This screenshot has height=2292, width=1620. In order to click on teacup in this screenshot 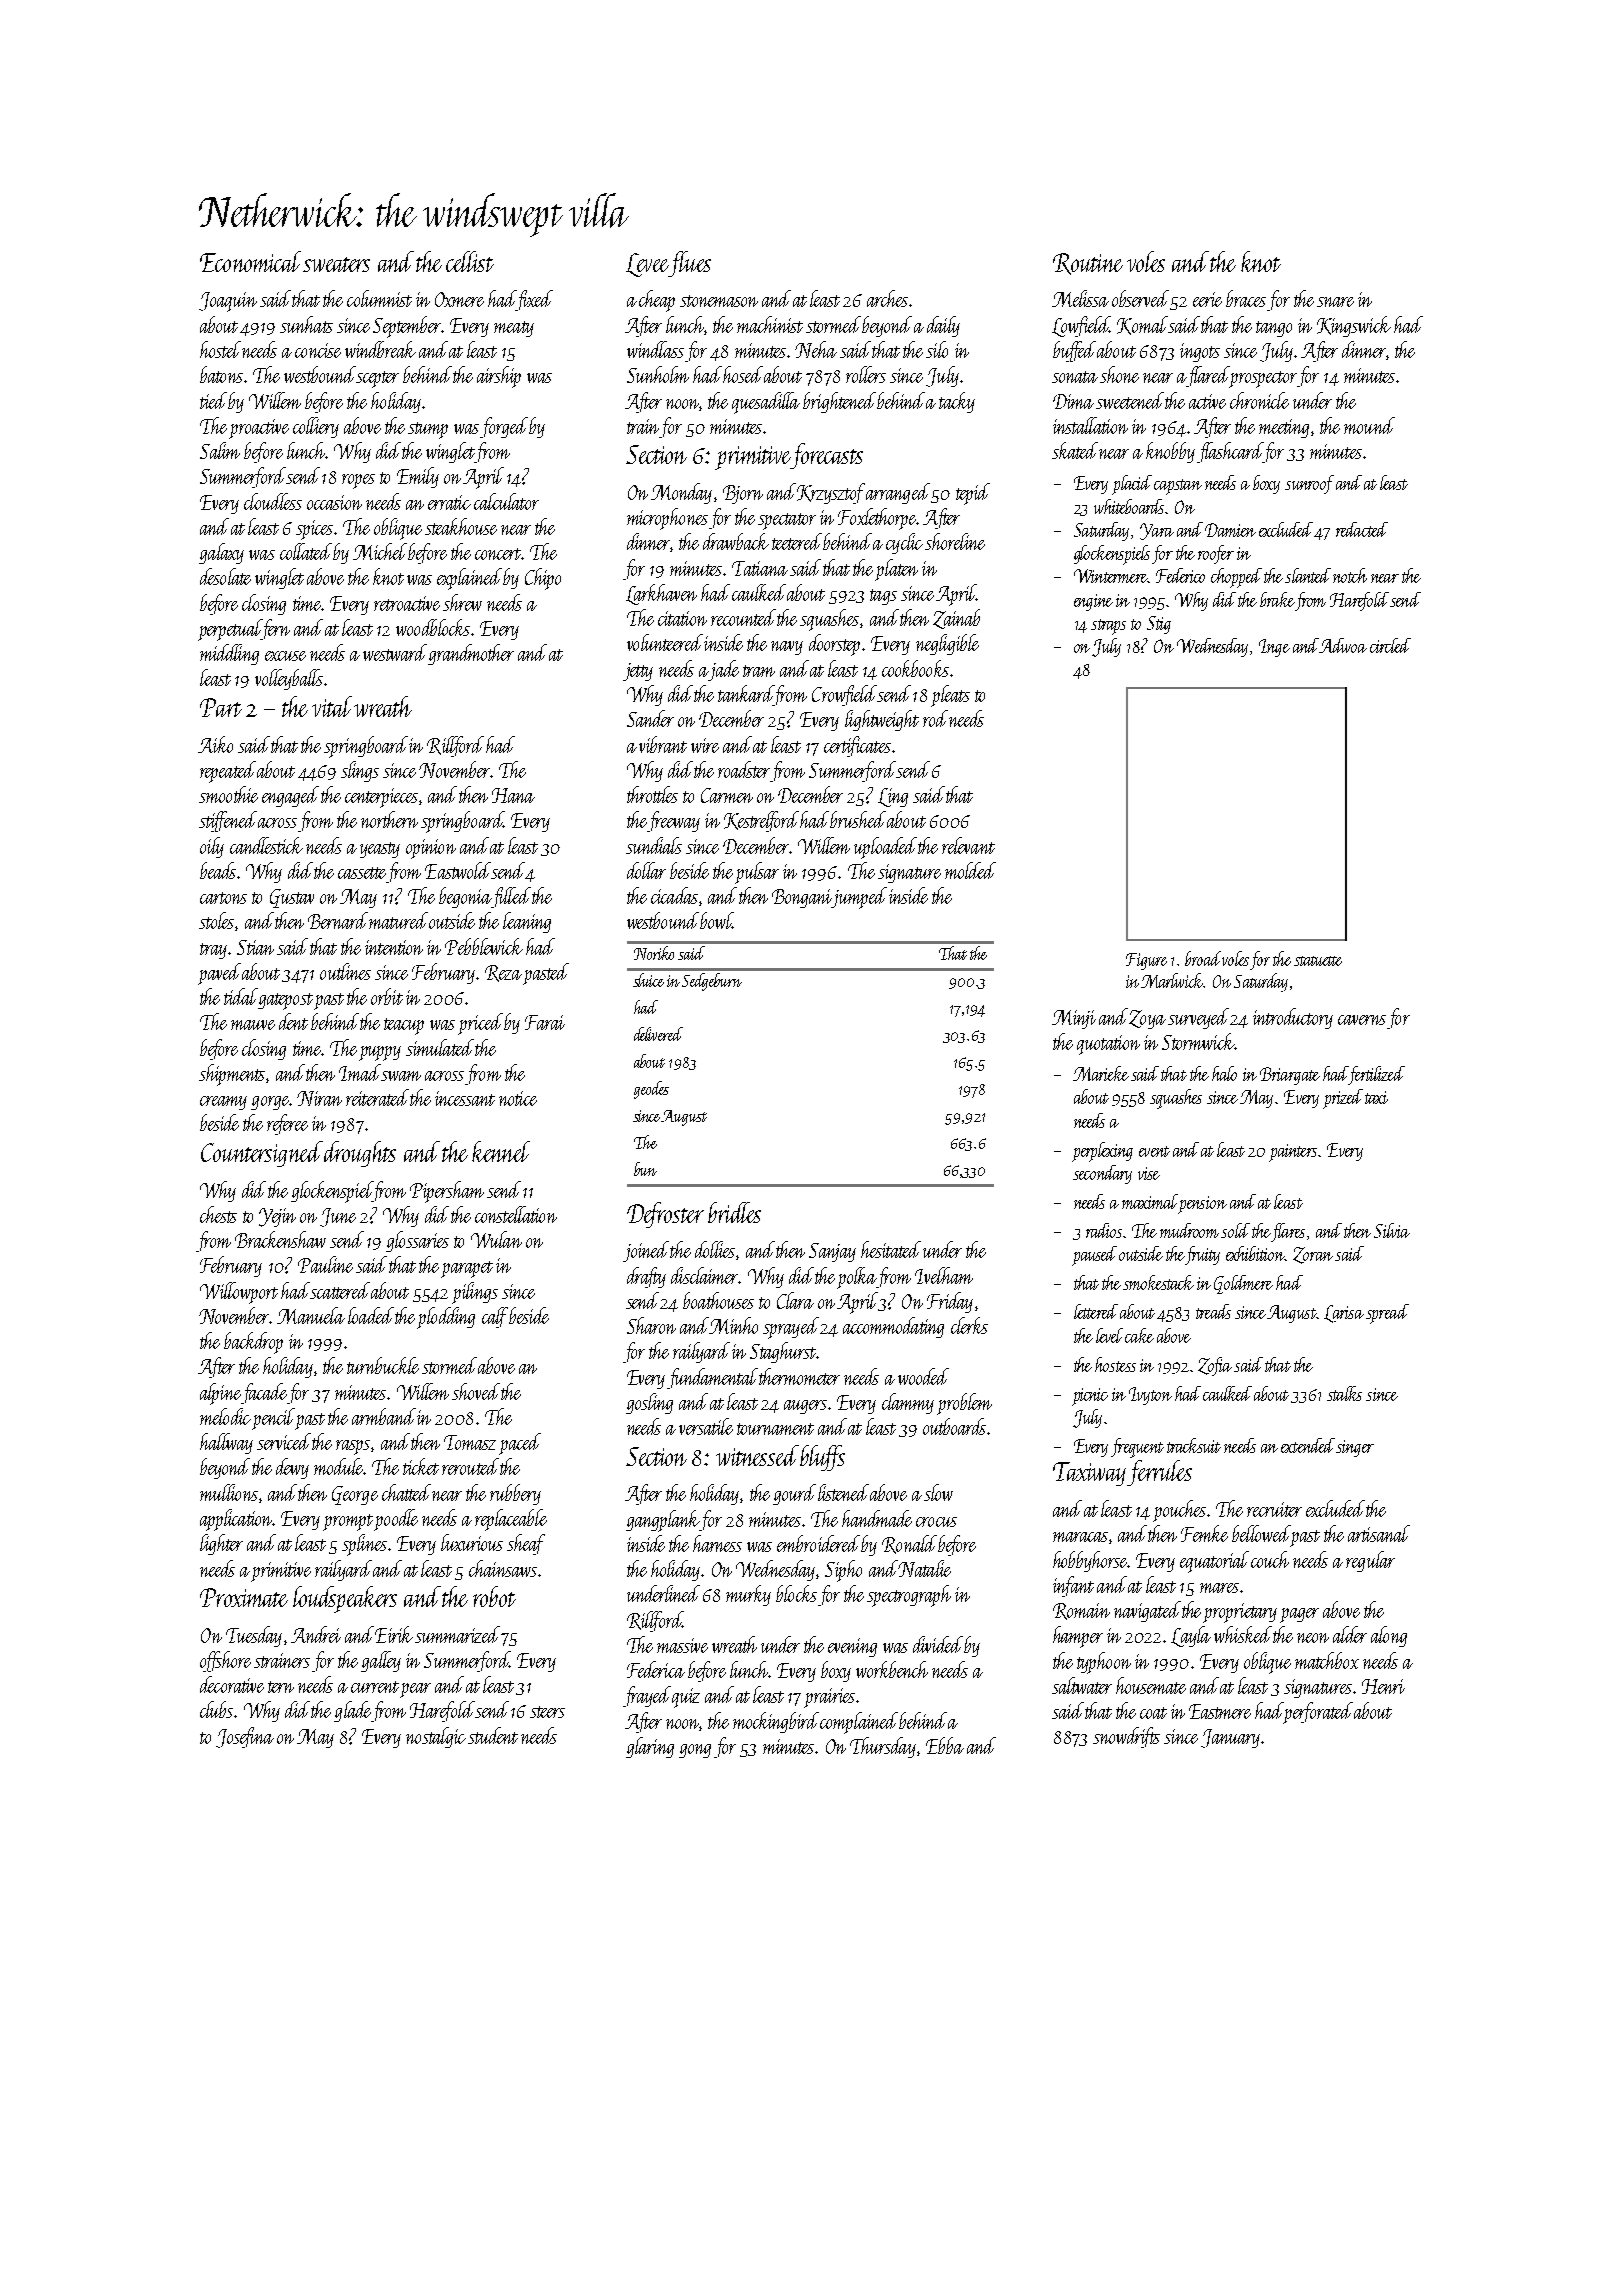, I will do `click(404, 1026)`.
